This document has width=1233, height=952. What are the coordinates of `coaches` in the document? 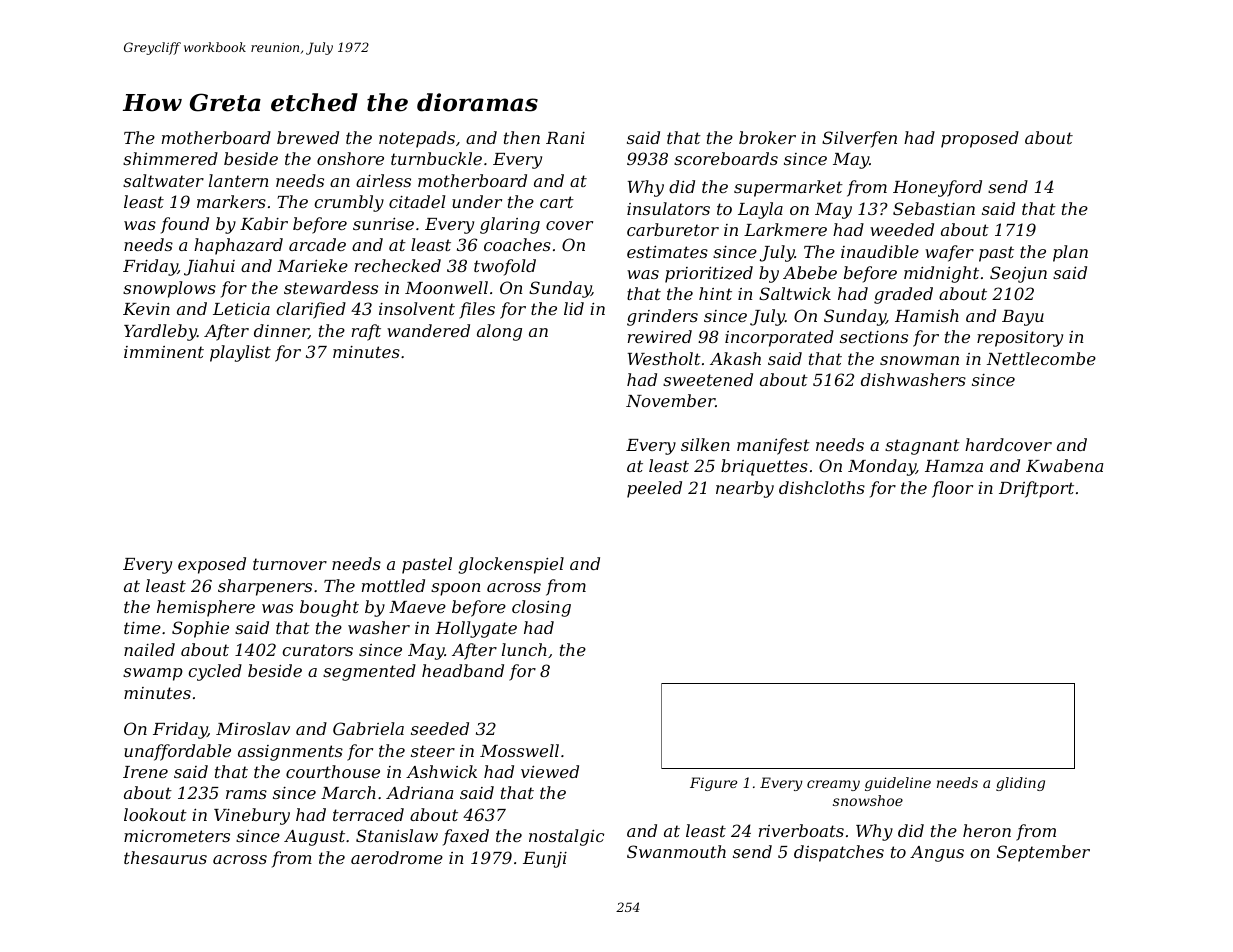 It's located at (517, 244).
